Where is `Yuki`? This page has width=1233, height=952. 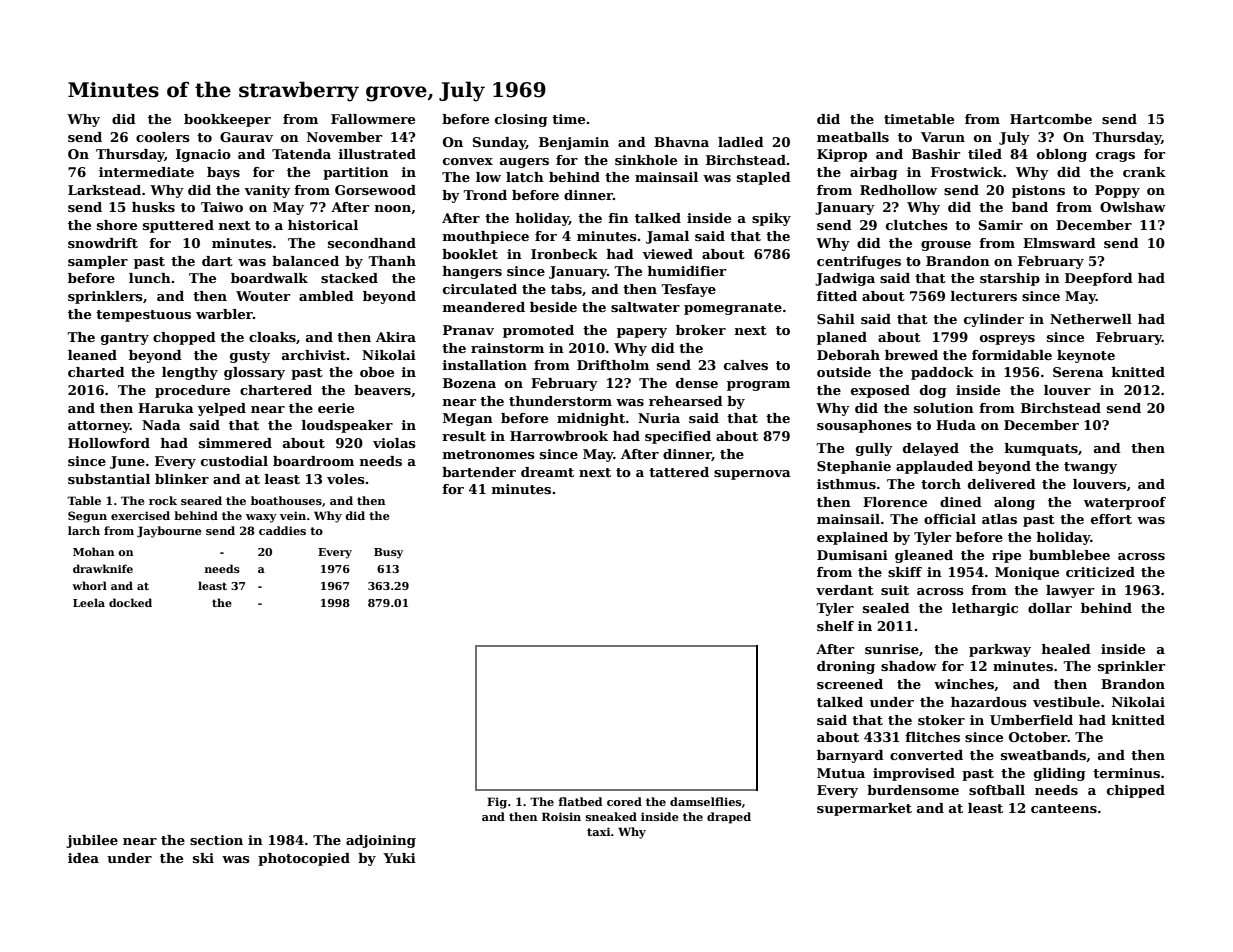 Yuki is located at coordinates (399, 858).
